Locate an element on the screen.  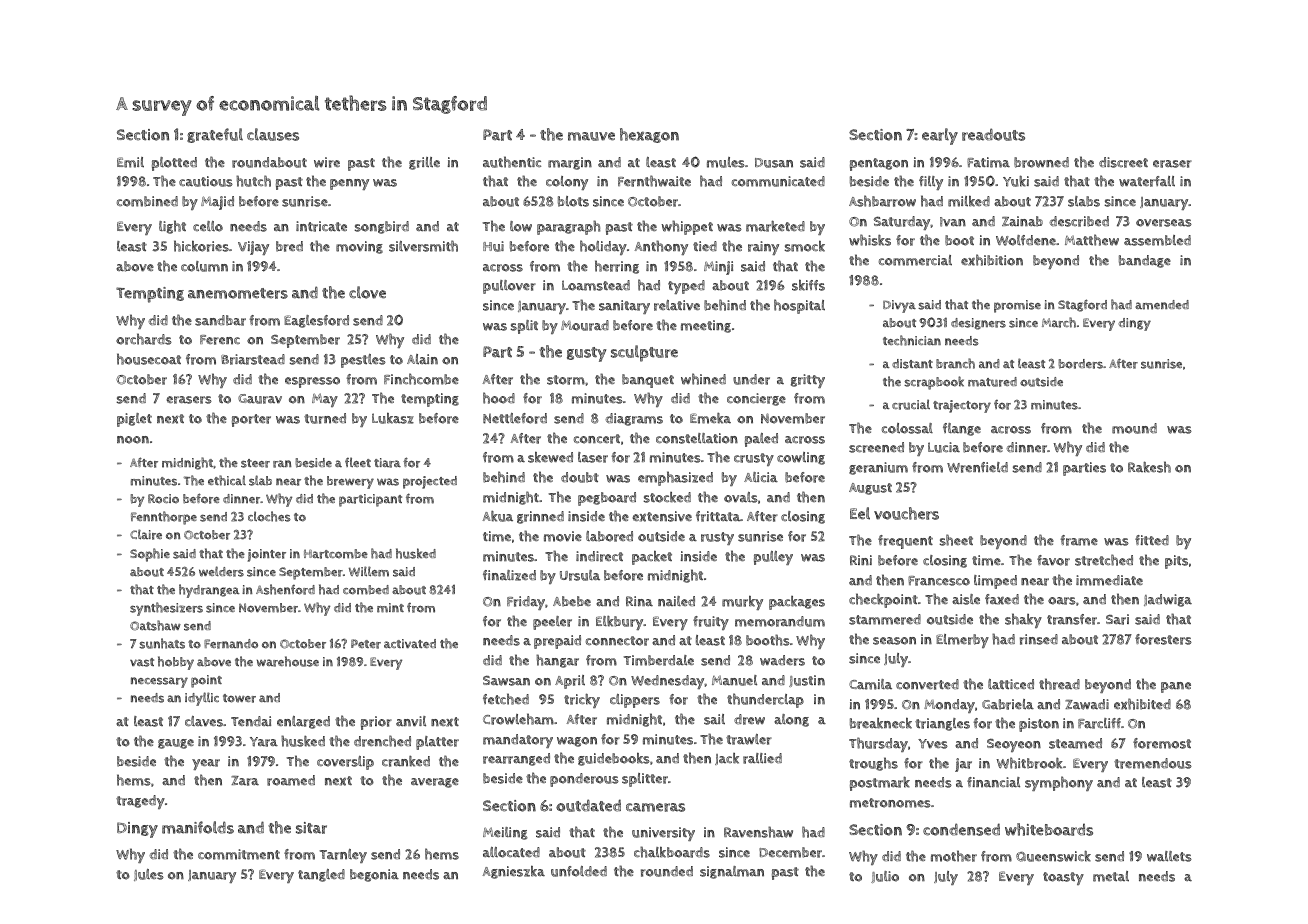
amended is located at coordinates (1162, 305).
